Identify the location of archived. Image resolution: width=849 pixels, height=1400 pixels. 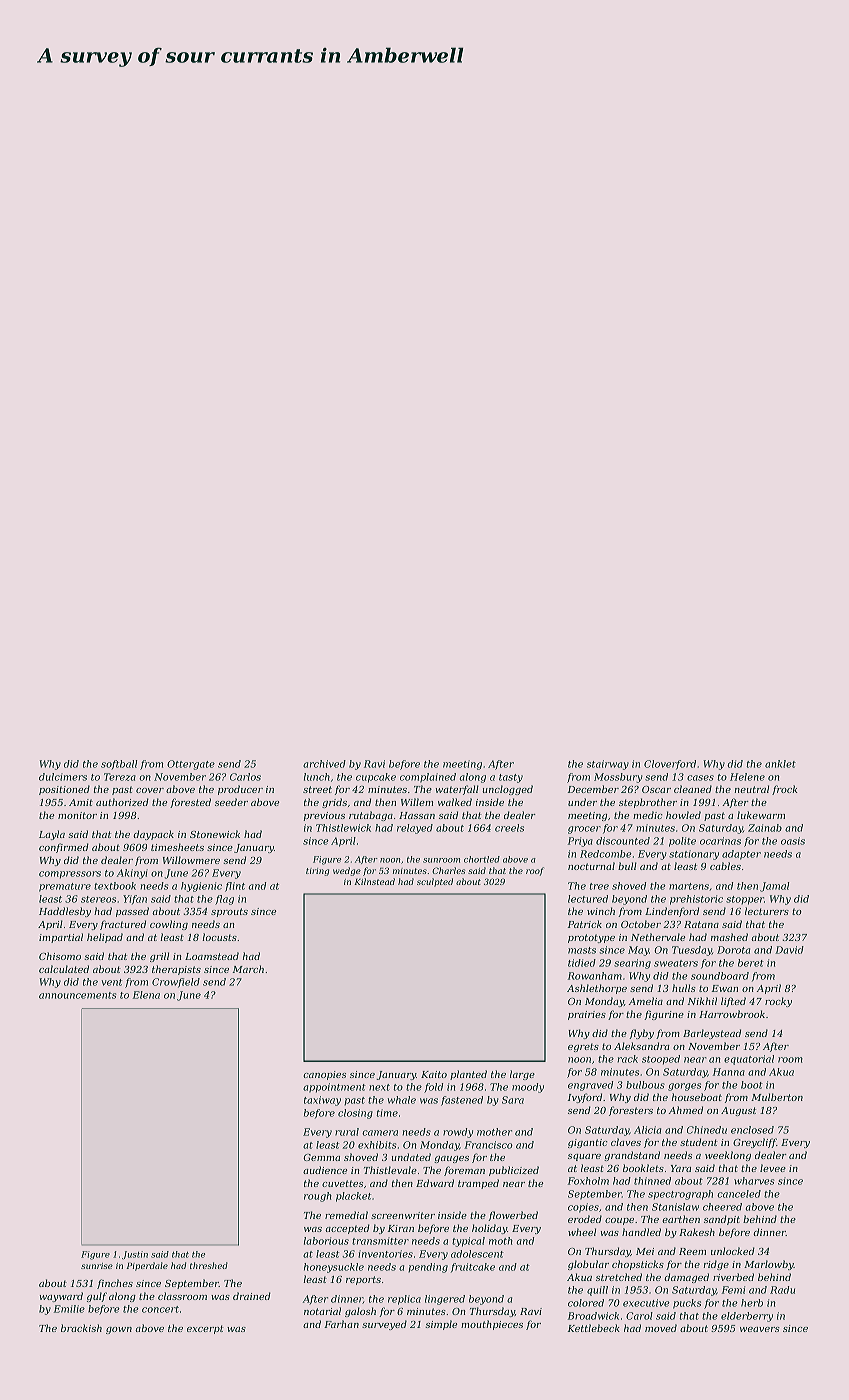
(324, 764).
